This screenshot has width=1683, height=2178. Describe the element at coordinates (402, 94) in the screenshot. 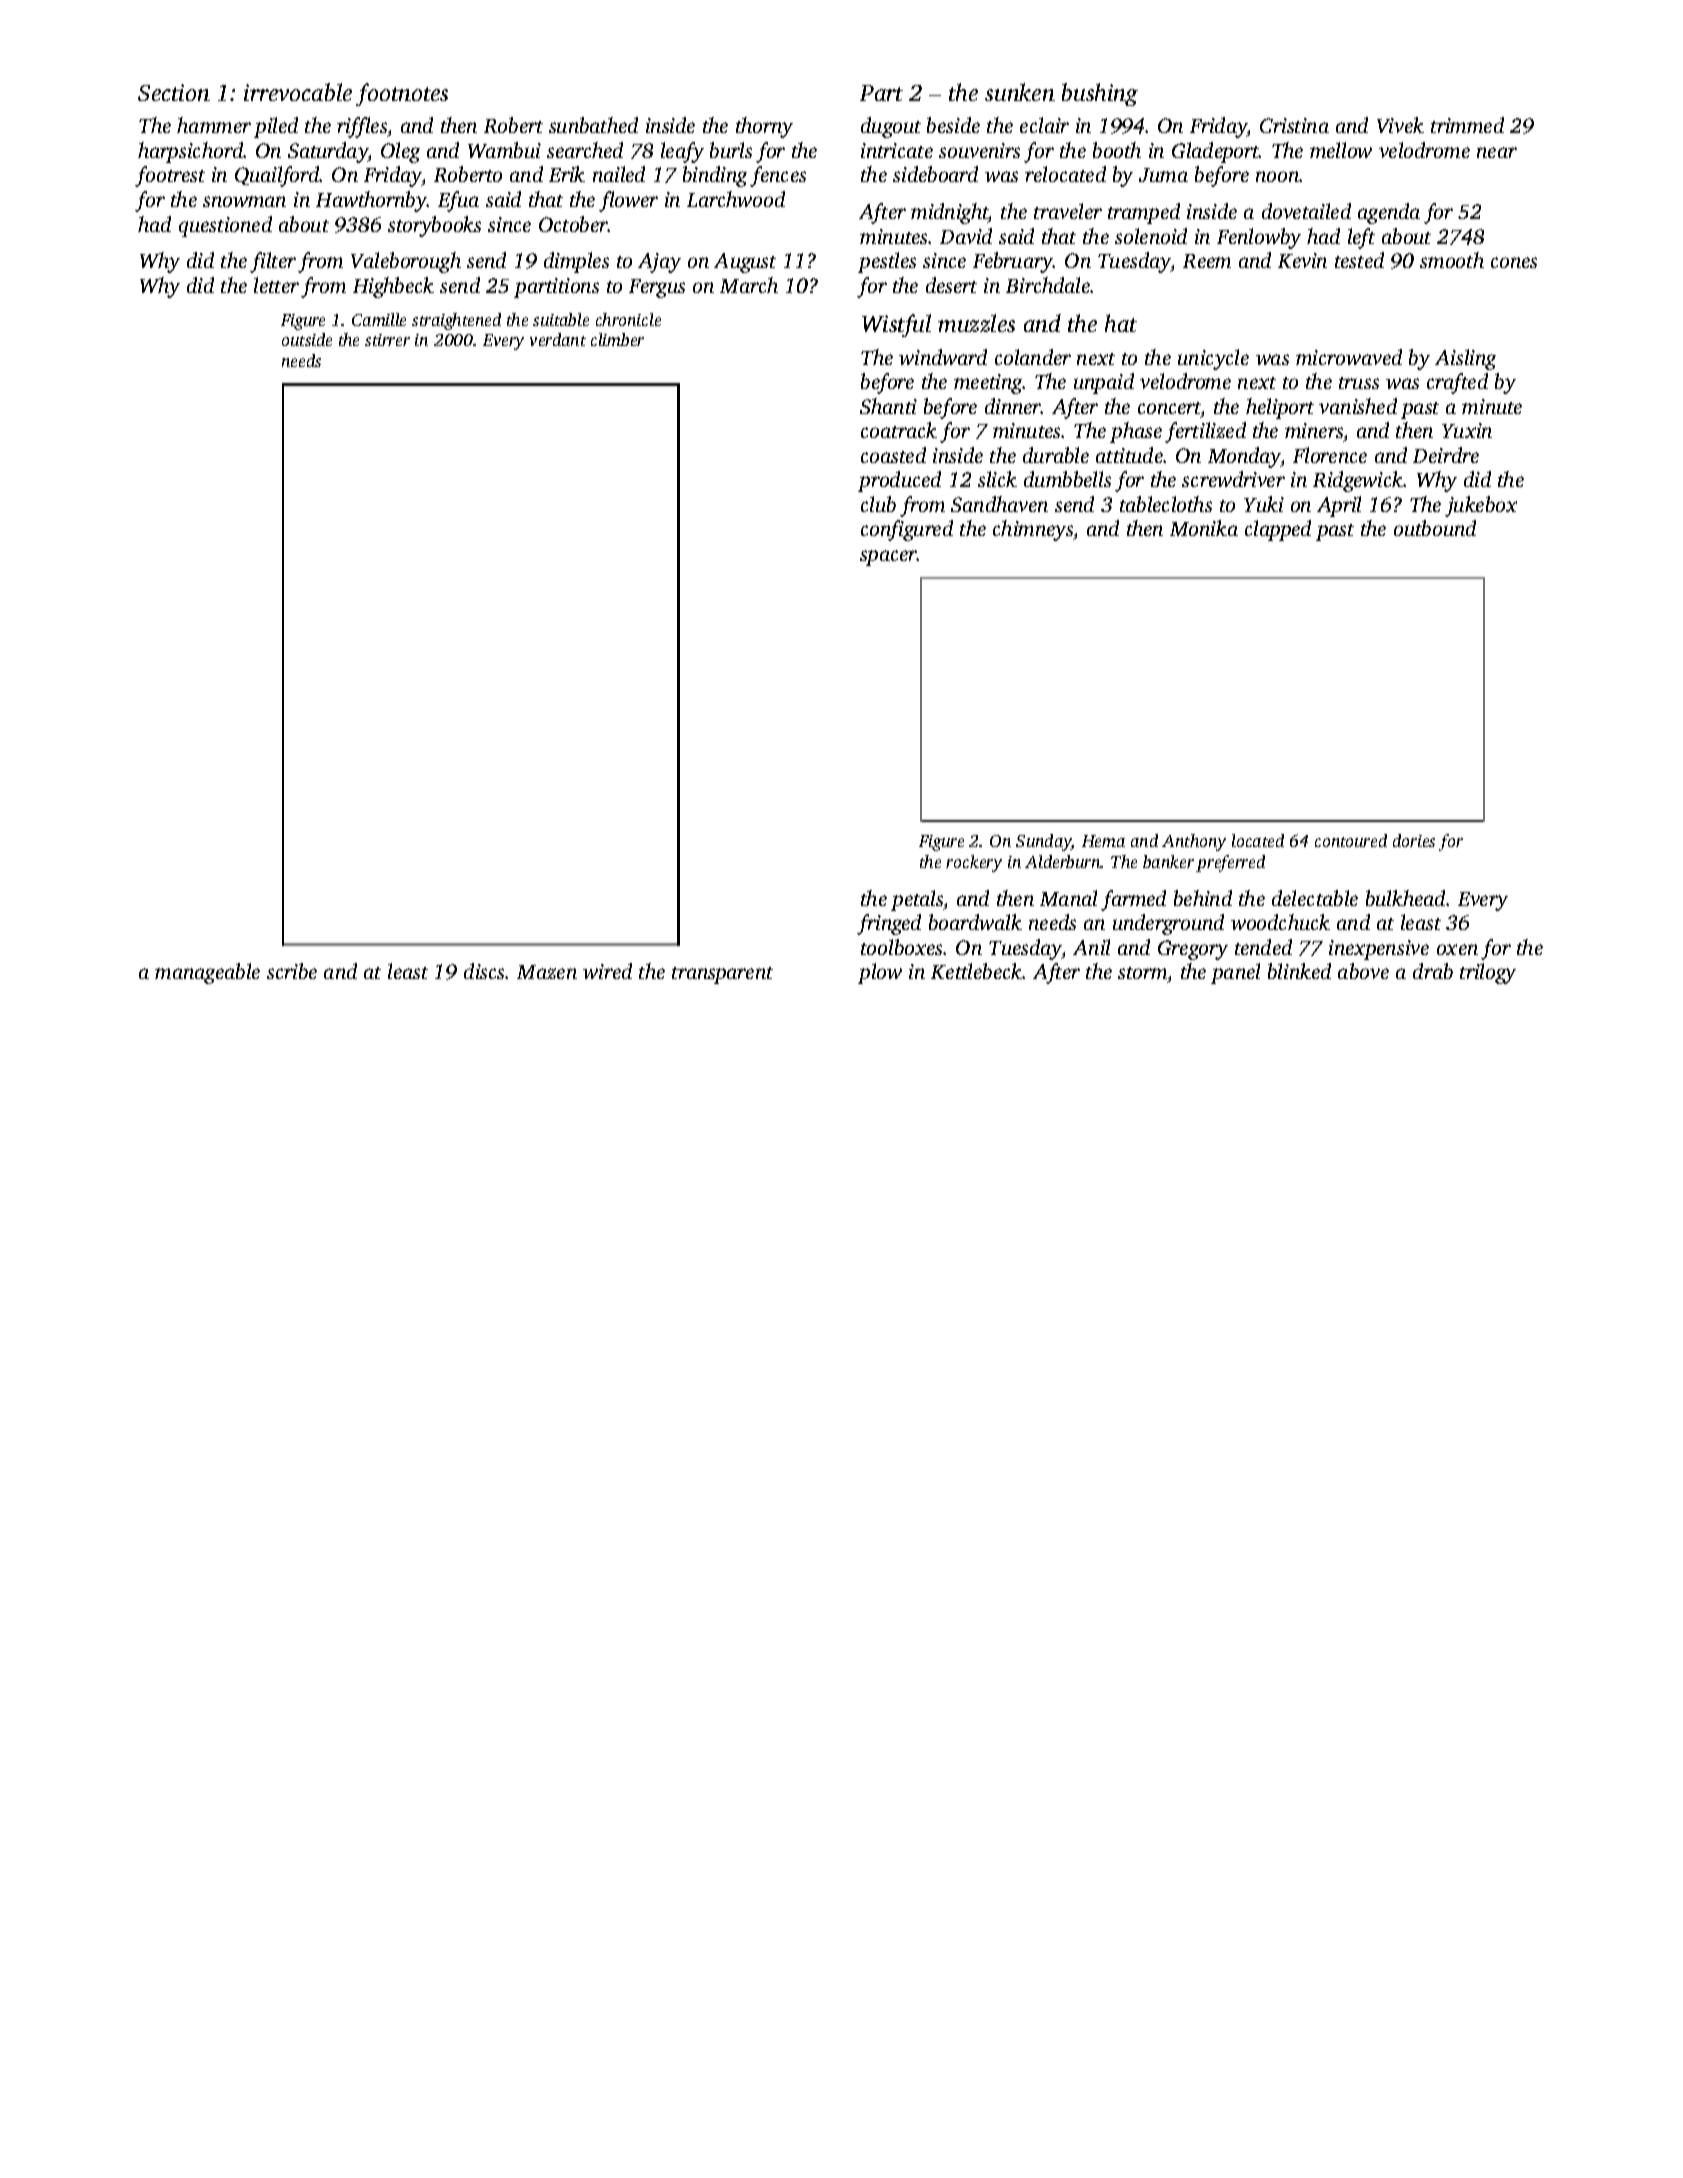

I see `footnotes` at that location.
